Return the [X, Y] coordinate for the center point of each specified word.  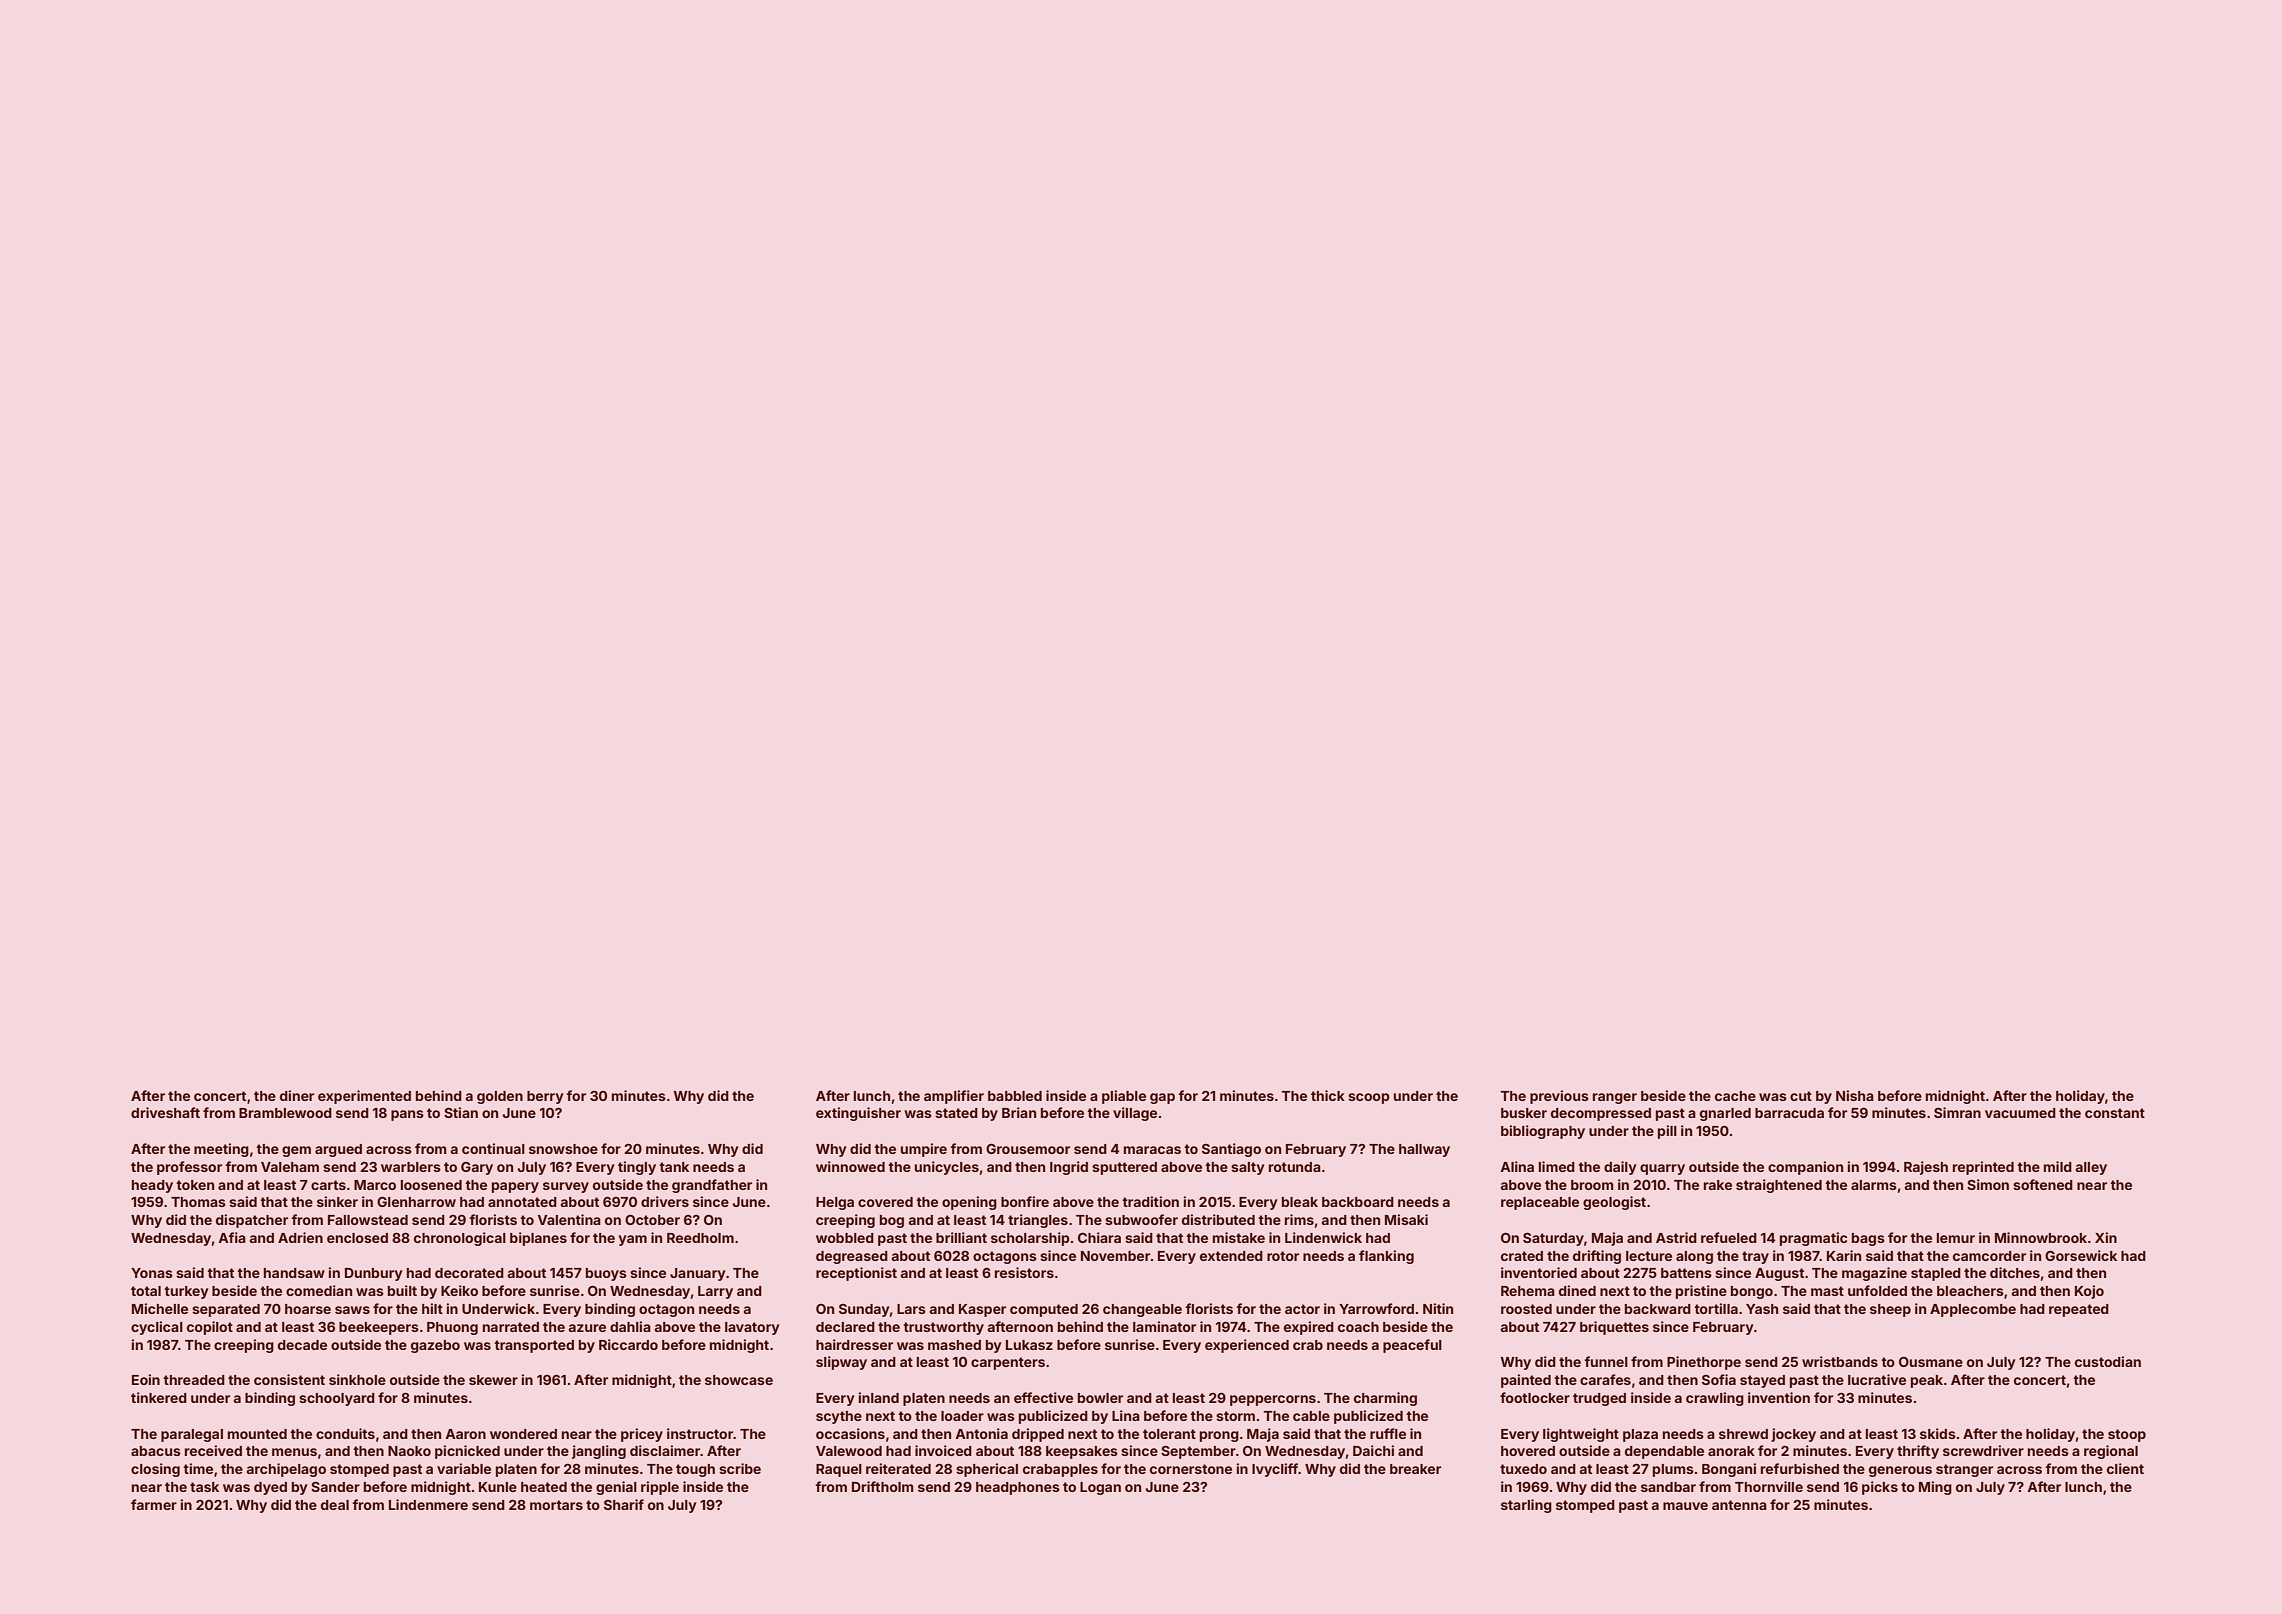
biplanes [538, 1239]
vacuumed [2020, 1113]
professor [189, 1168]
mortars [556, 1505]
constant [2115, 1113]
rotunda [1295, 1167]
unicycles [947, 1168]
